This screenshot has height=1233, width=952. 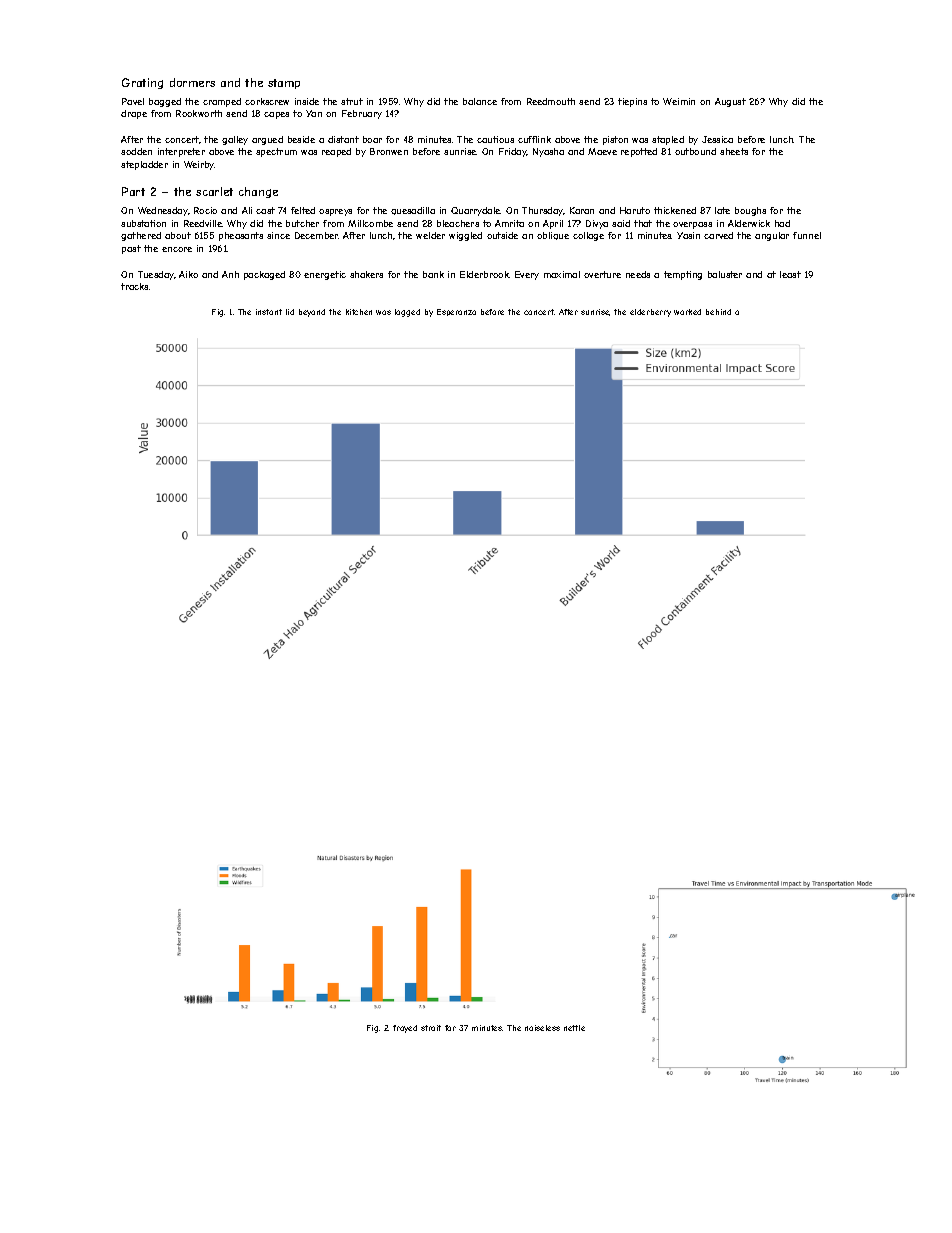 I want to click on instant, so click(x=269, y=312).
